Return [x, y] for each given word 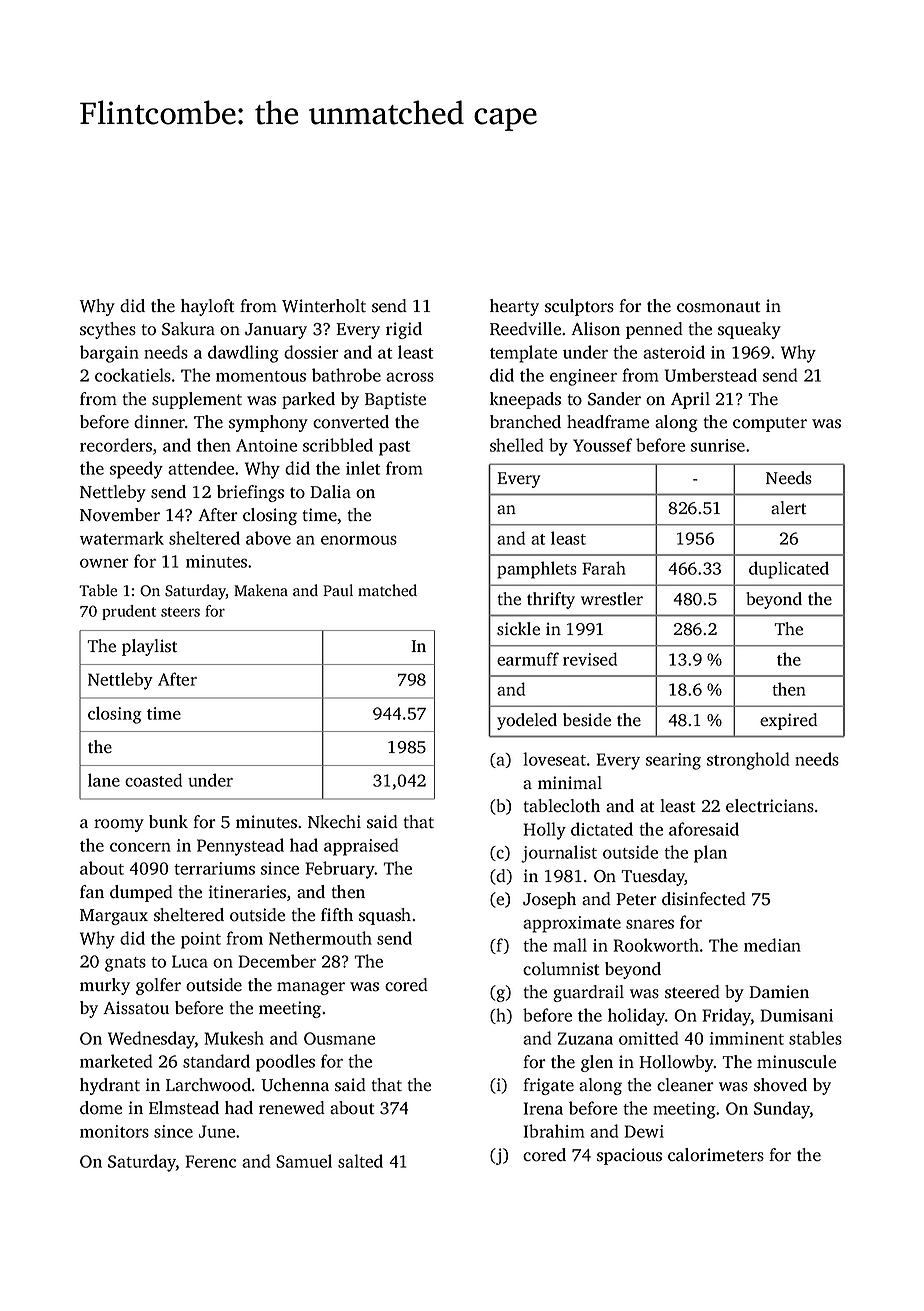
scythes [108, 330]
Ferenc [210, 1161]
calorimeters [716, 1155]
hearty [514, 307]
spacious [629, 1156]
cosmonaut [718, 307]
